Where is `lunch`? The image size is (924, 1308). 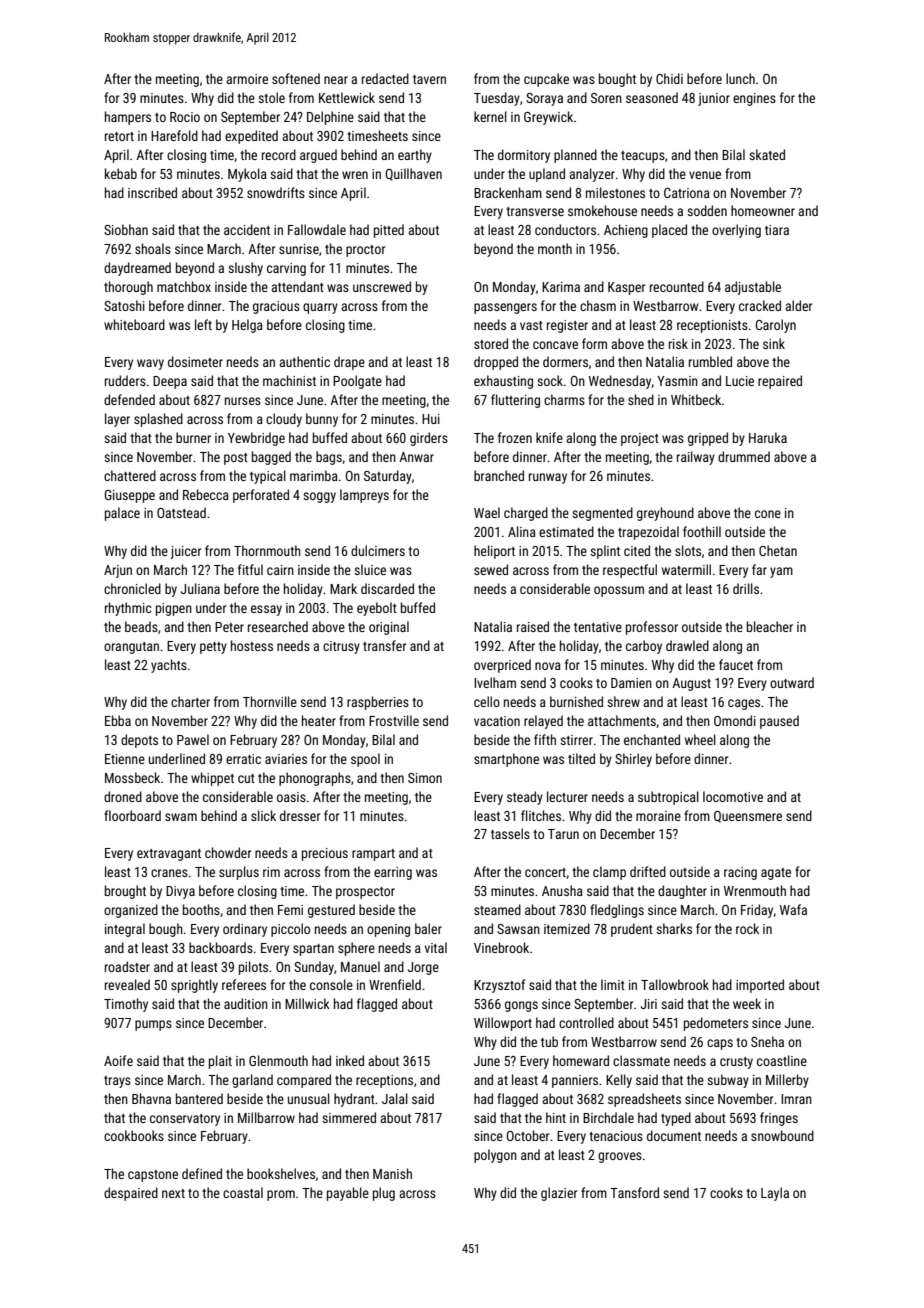 lunch is located at coordinates (740, 78).
